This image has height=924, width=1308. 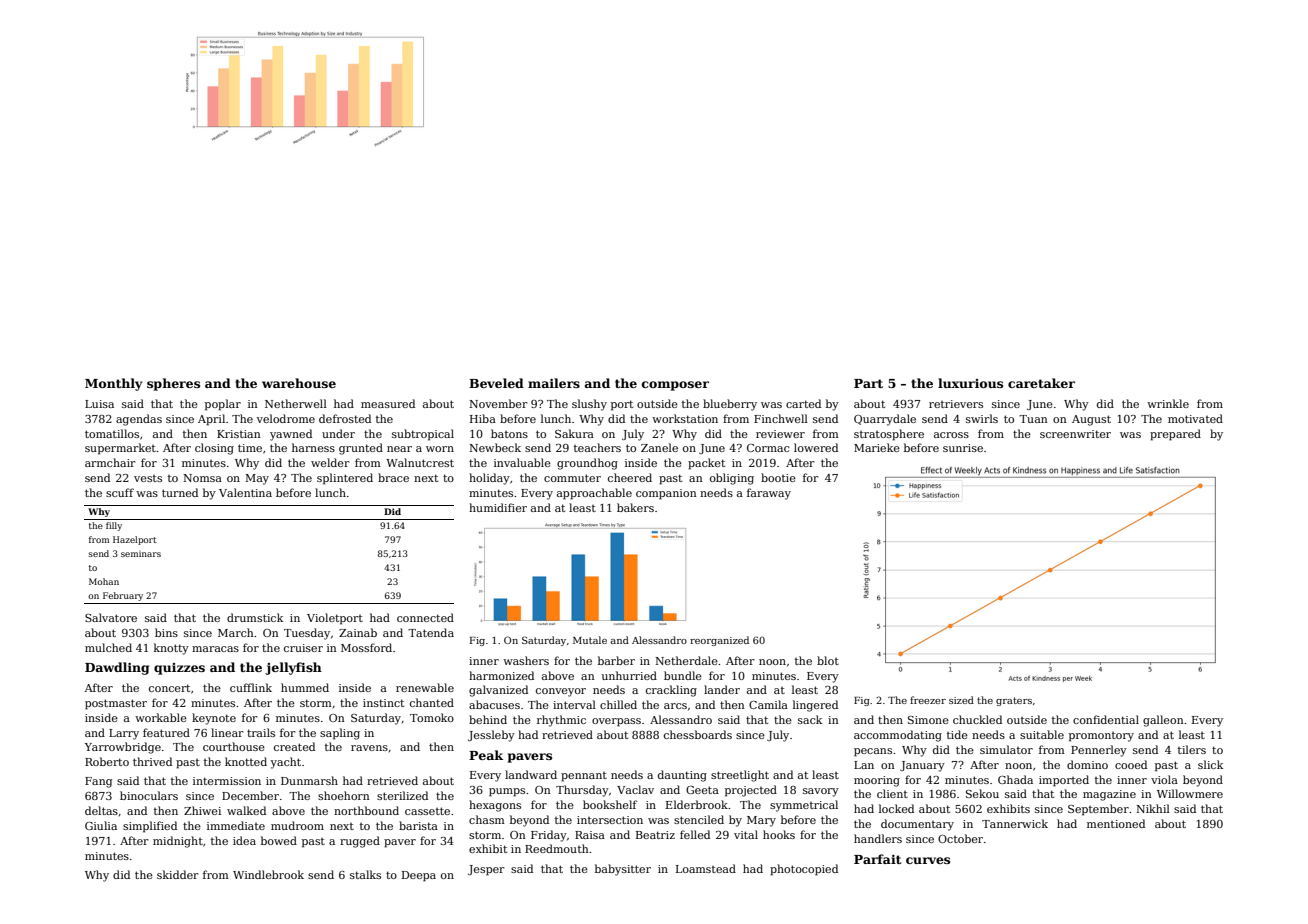 What do you see at coordinates (1163, 721) in the image?
I see `galleon` at bounding box center [1163, 721].
